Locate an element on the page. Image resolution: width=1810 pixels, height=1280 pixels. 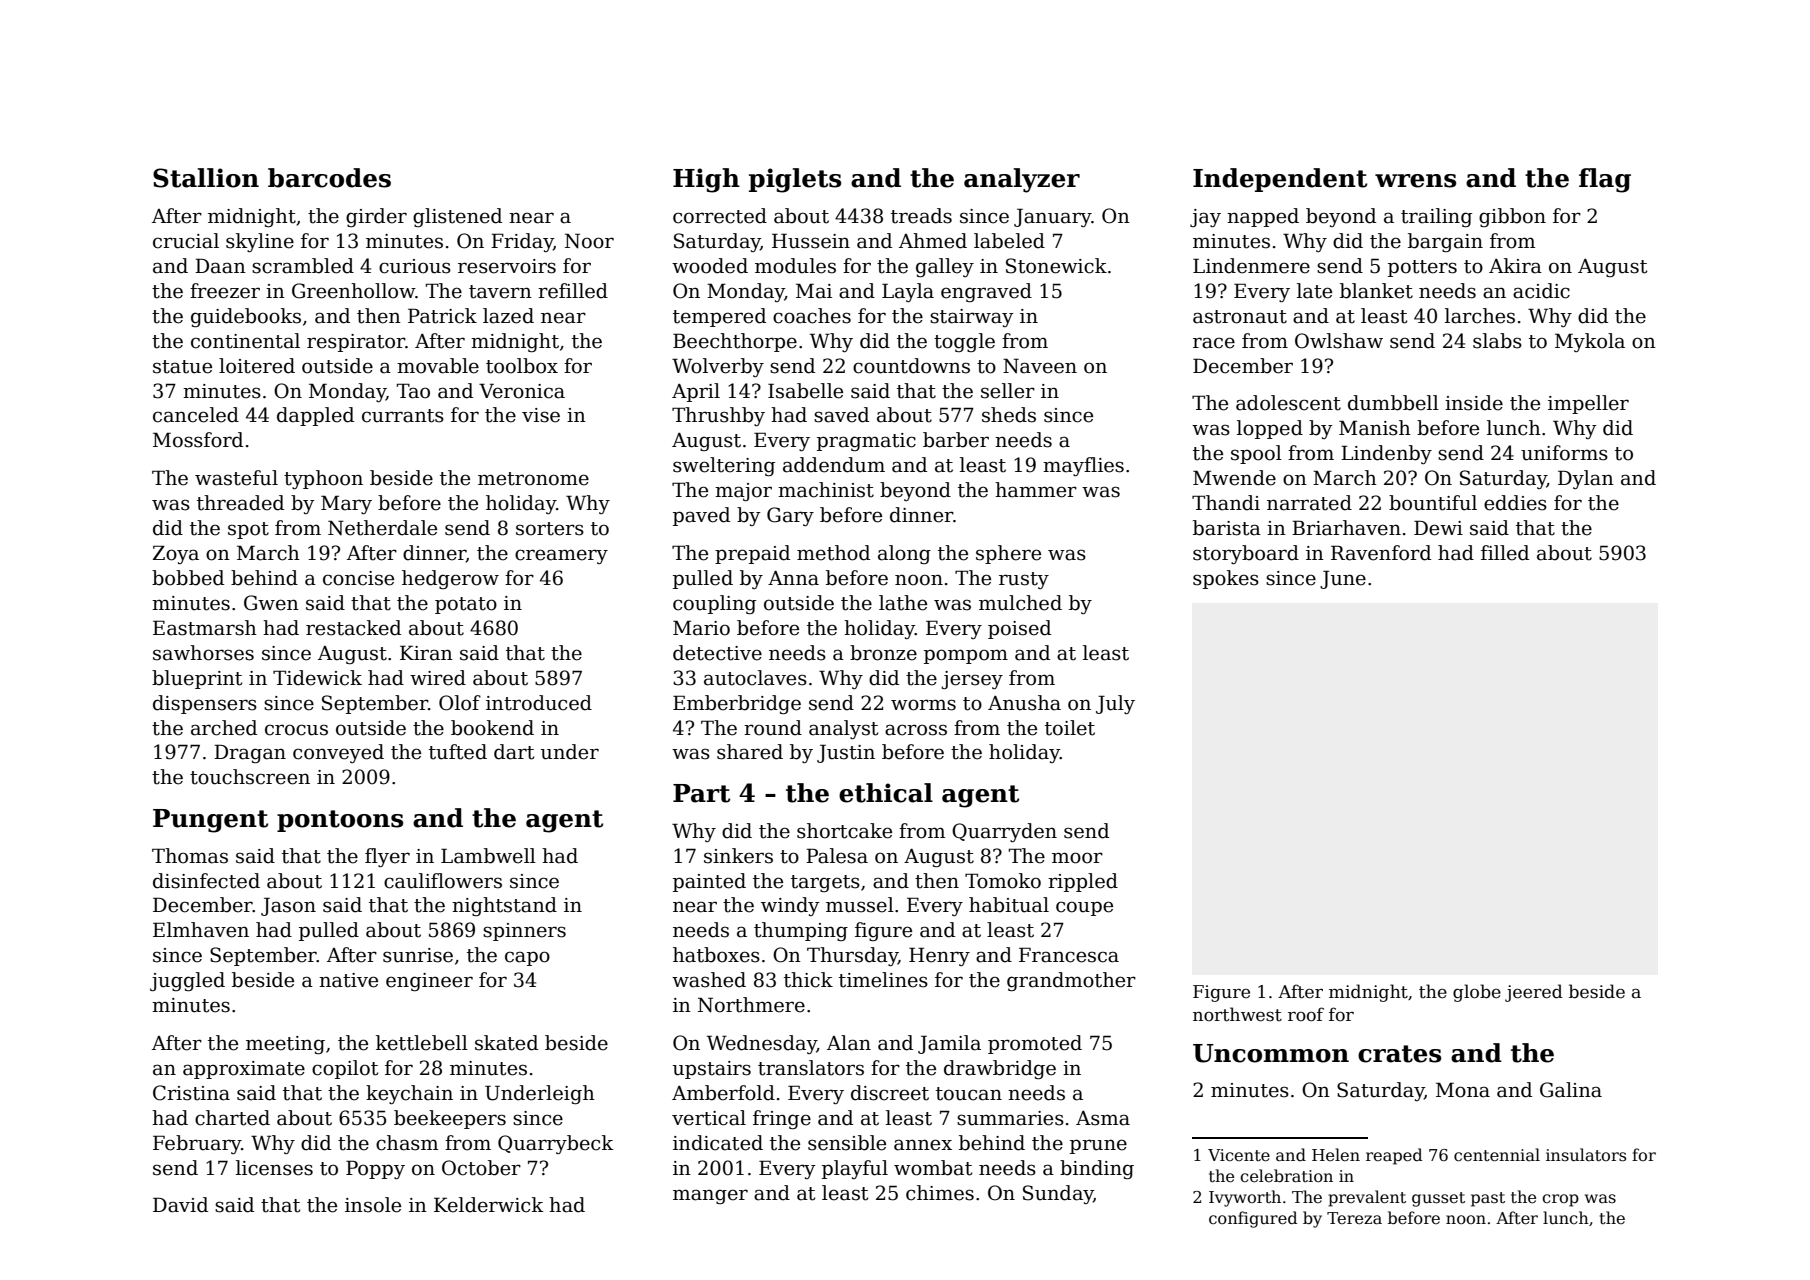
Kelderwick is located at coordinates (489, 1205).
